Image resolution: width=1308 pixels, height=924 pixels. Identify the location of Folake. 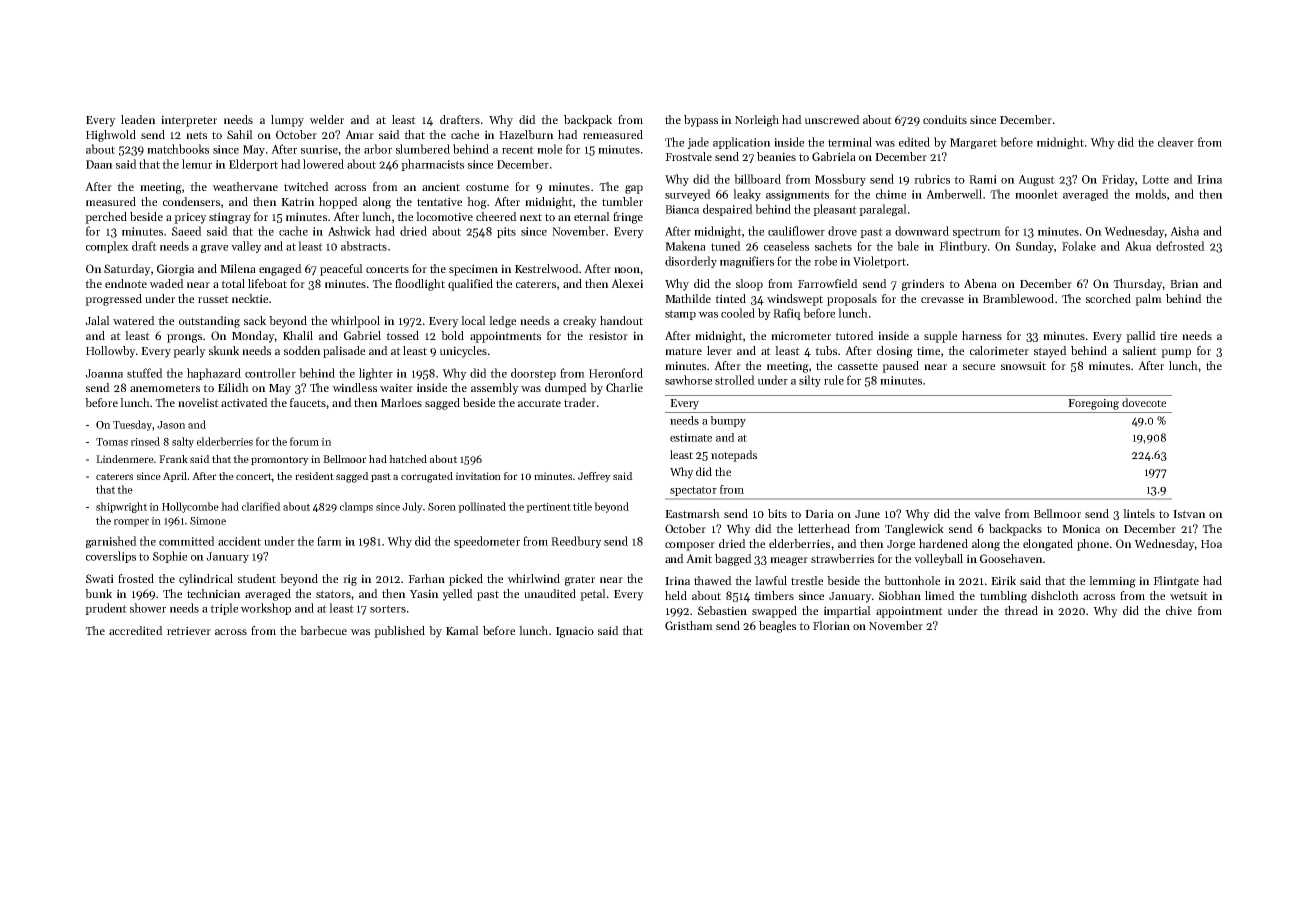
(1079, 246).
